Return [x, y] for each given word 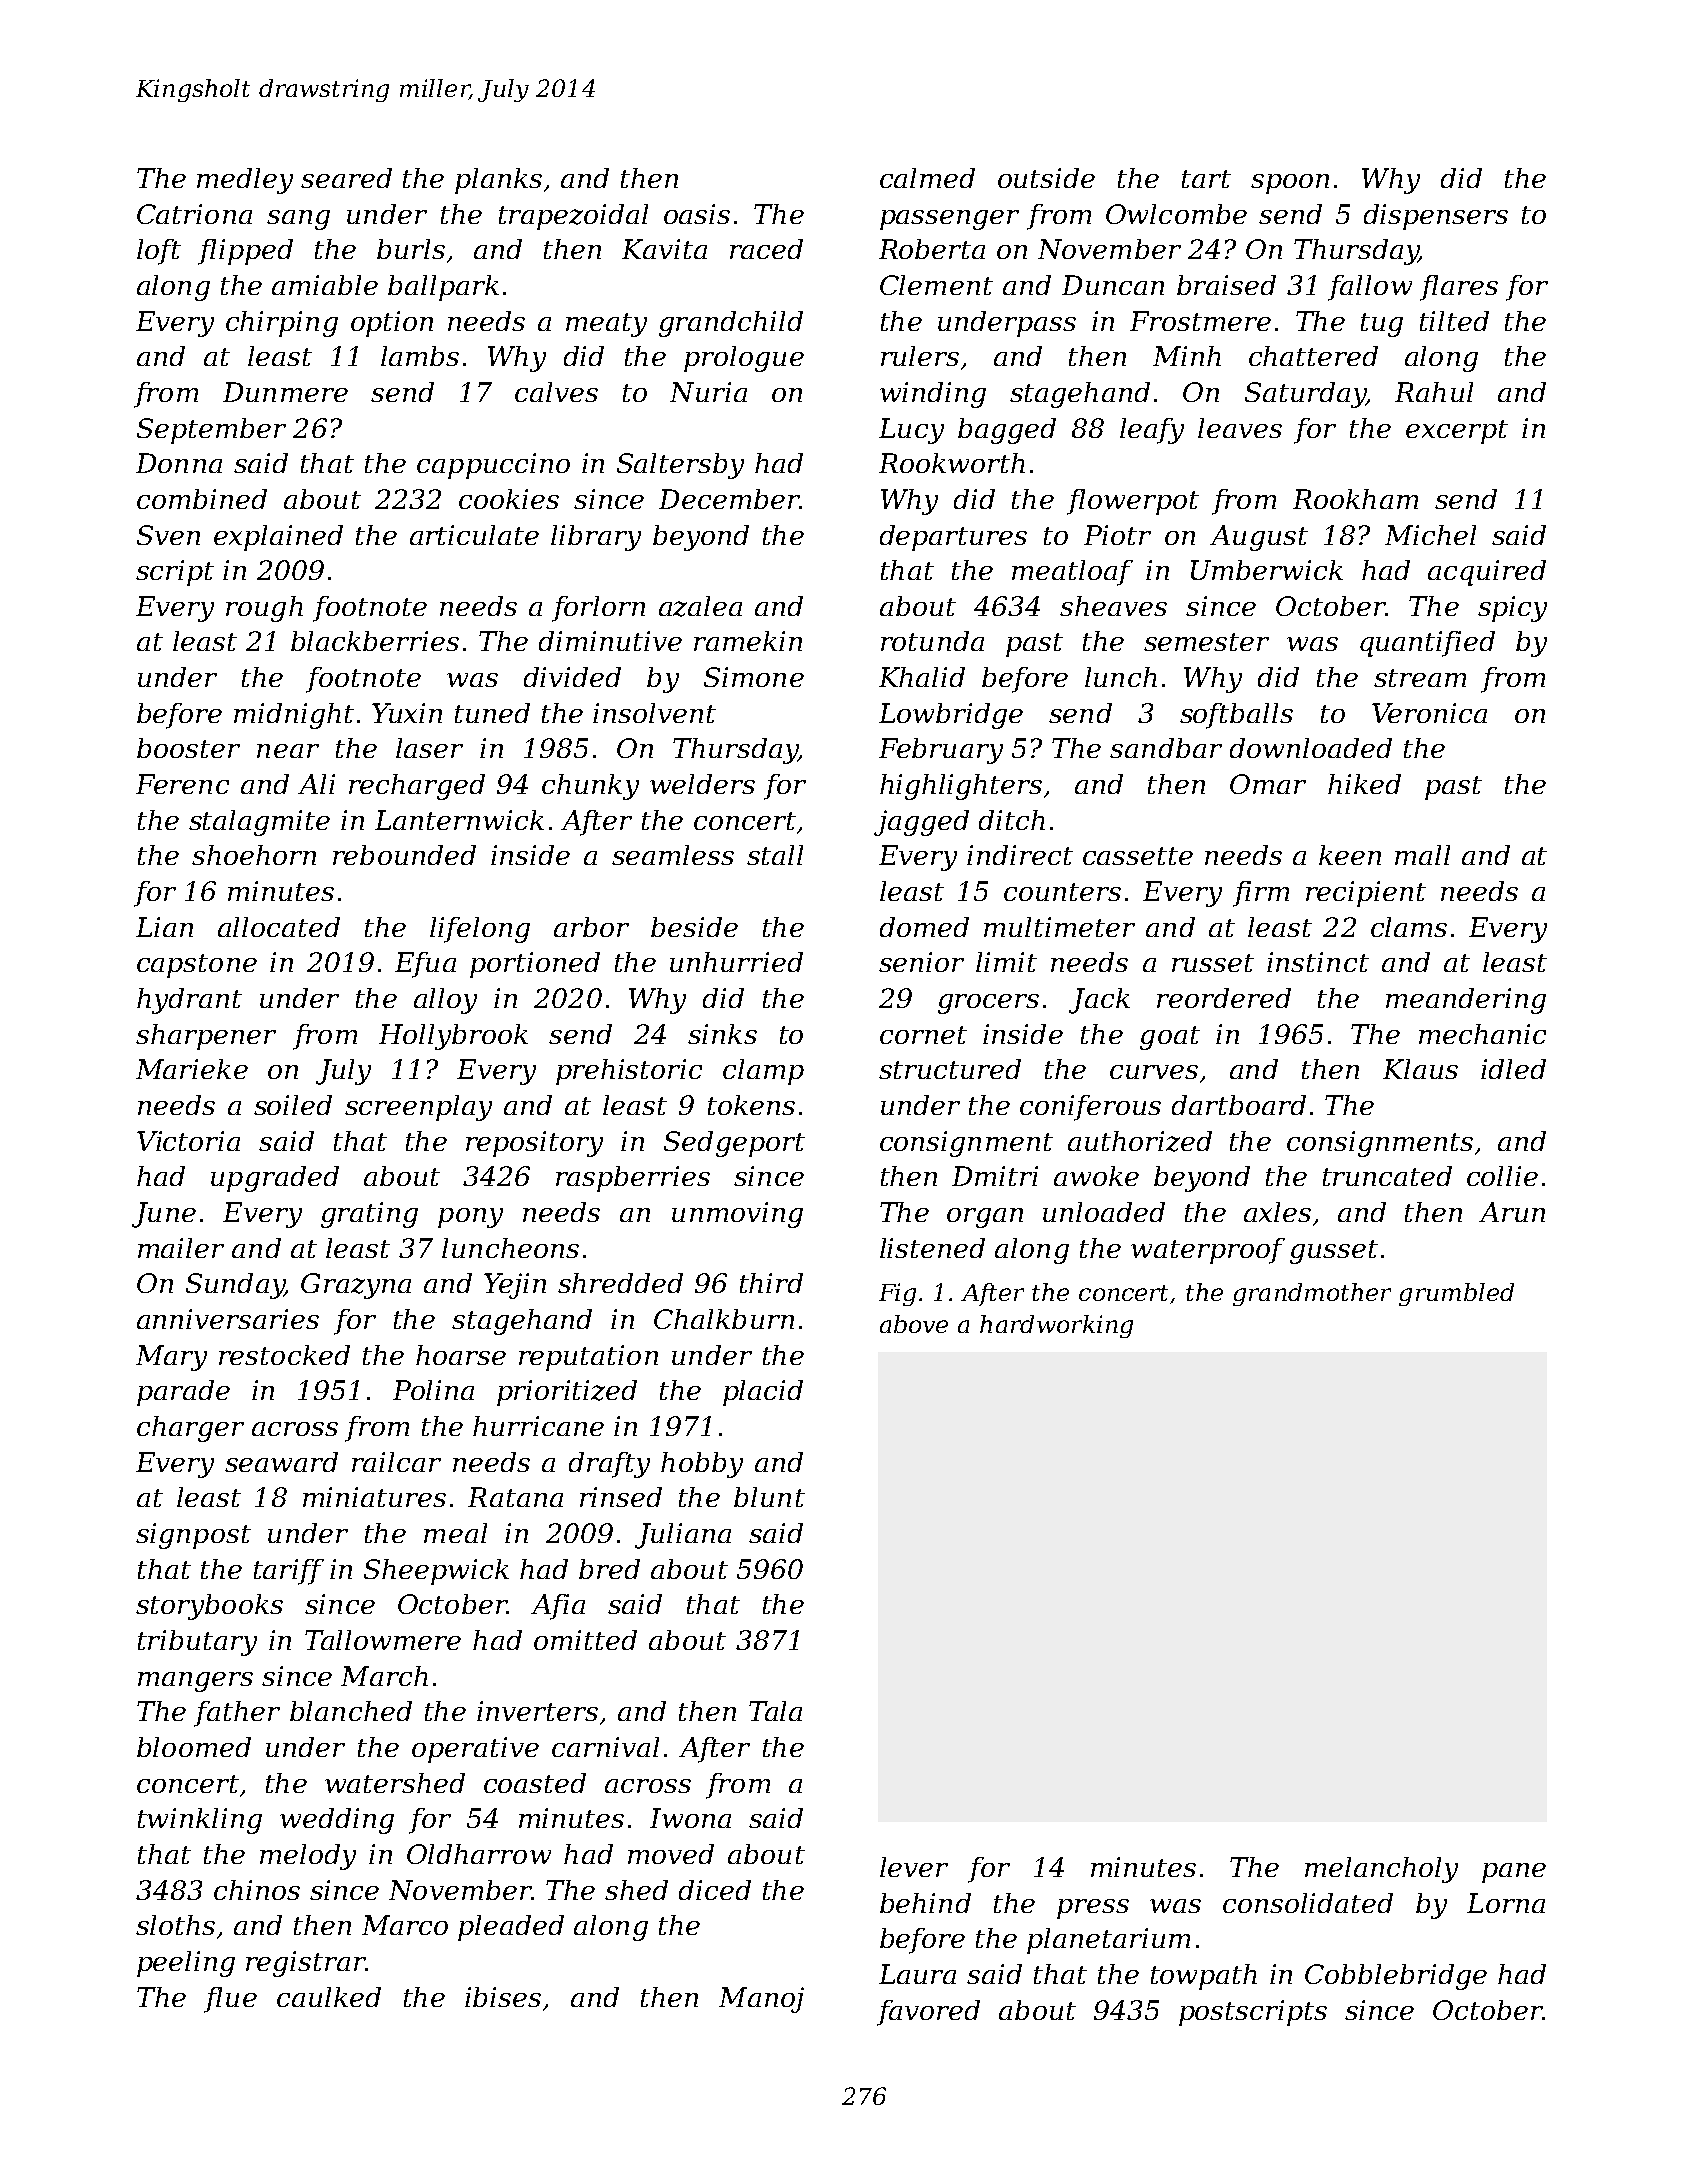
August [1259, 538]
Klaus [1420, 1069]
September [211, 431]
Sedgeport [734, 1144]
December [729, 499]
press [1093, 1909]
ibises [503, 1997]
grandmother [1312, 1294]
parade [183, 1393]
